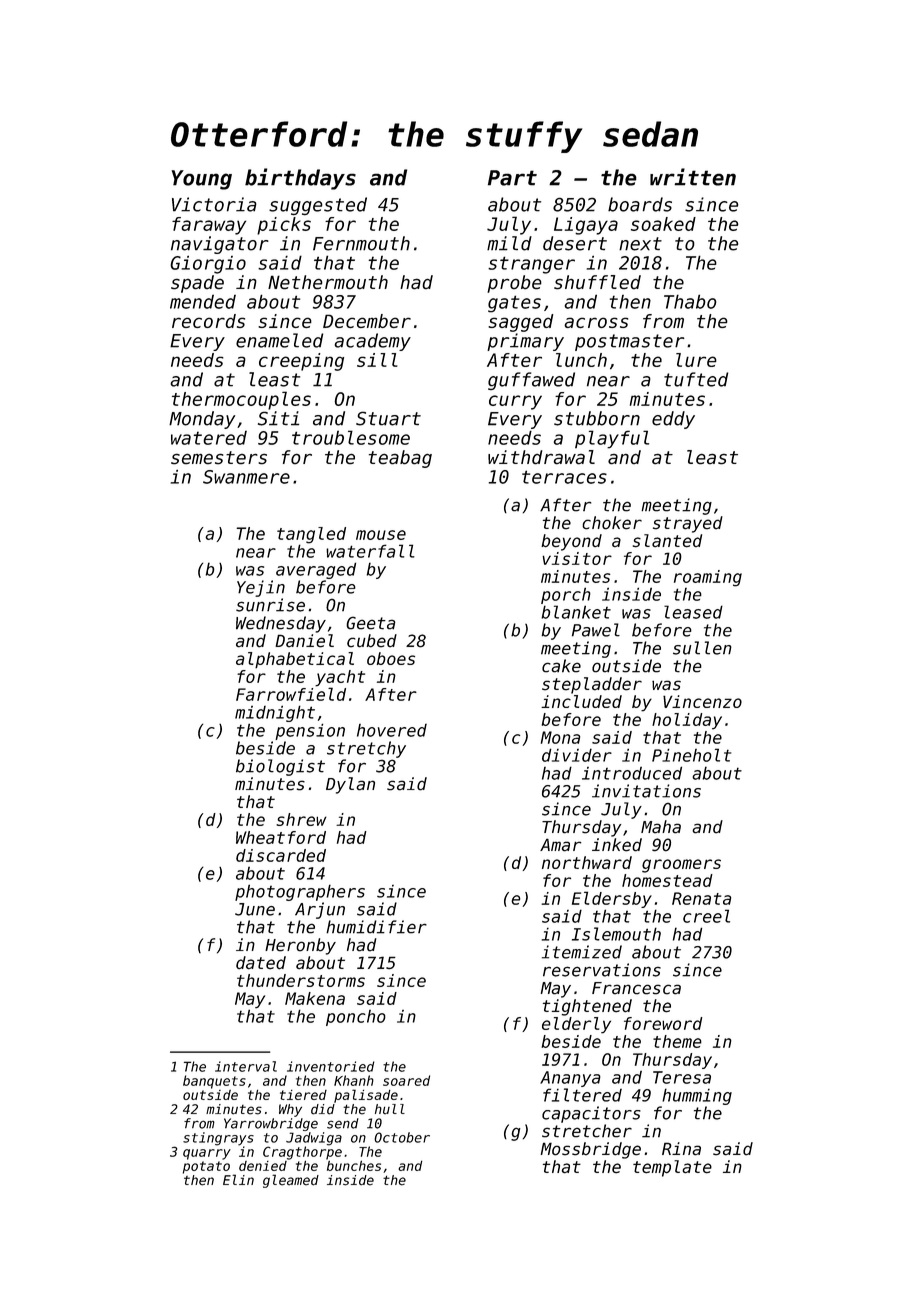 The image size is (924, 1311). Describe the element at coordinates (617, 845) in the document. I see `inked` at that location.
